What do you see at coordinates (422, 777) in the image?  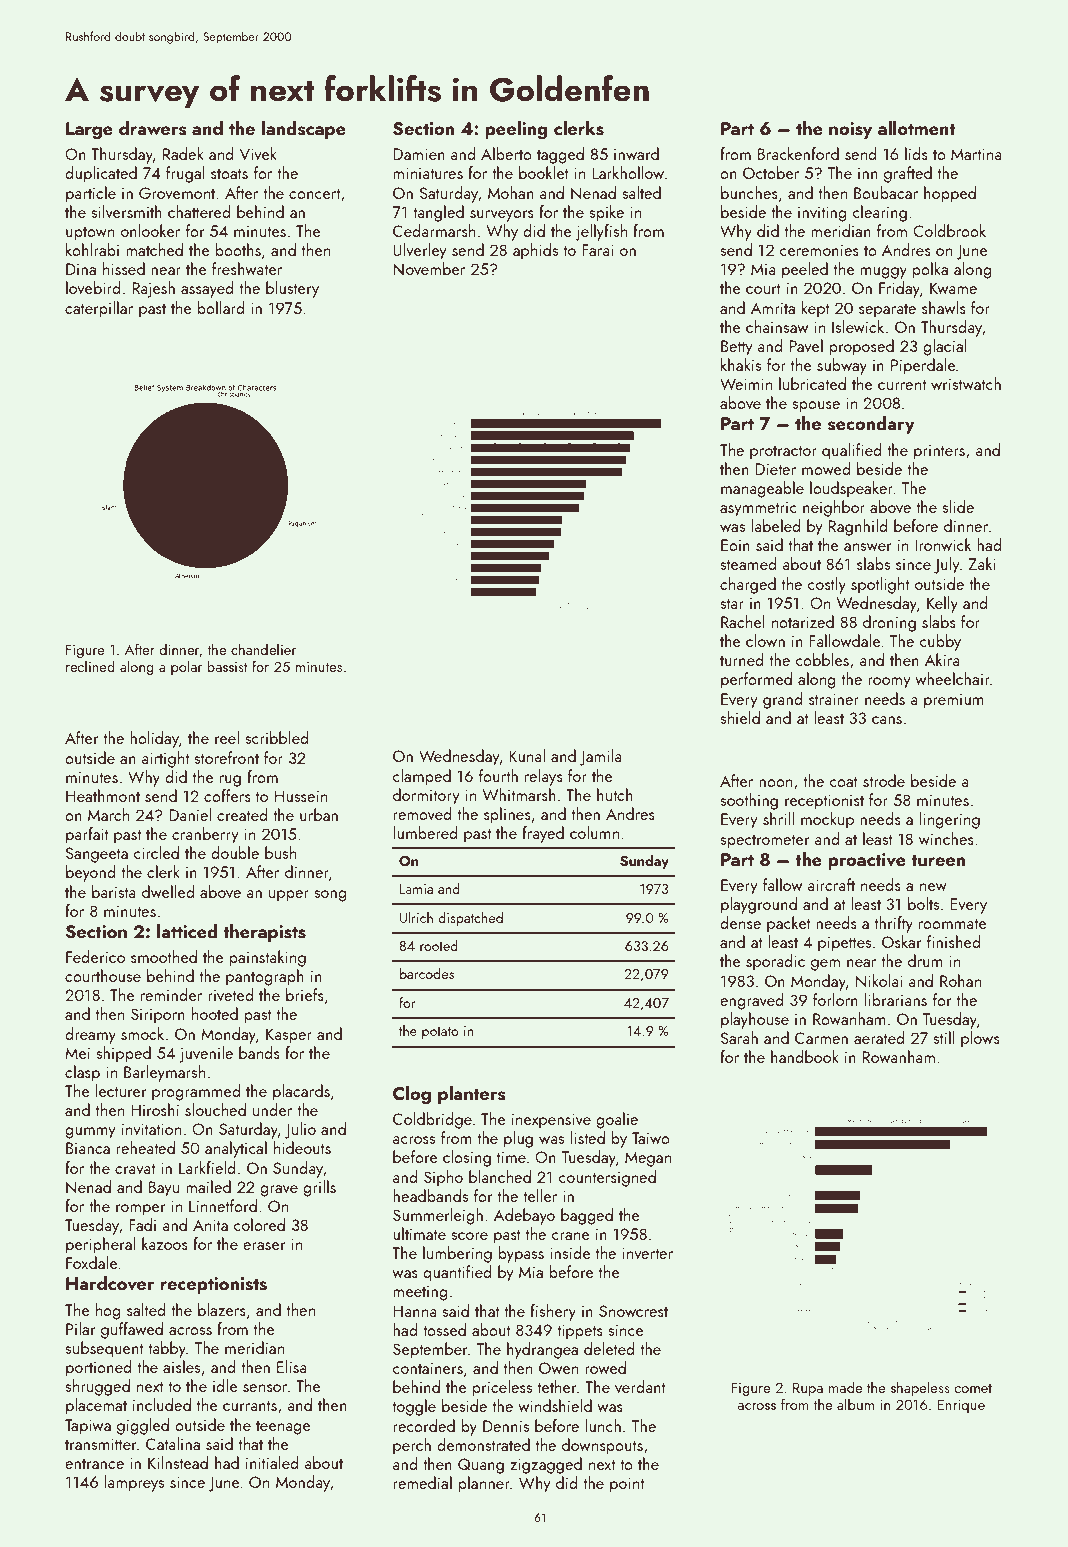 I see `clamped` at bounding box center [422, 777].
